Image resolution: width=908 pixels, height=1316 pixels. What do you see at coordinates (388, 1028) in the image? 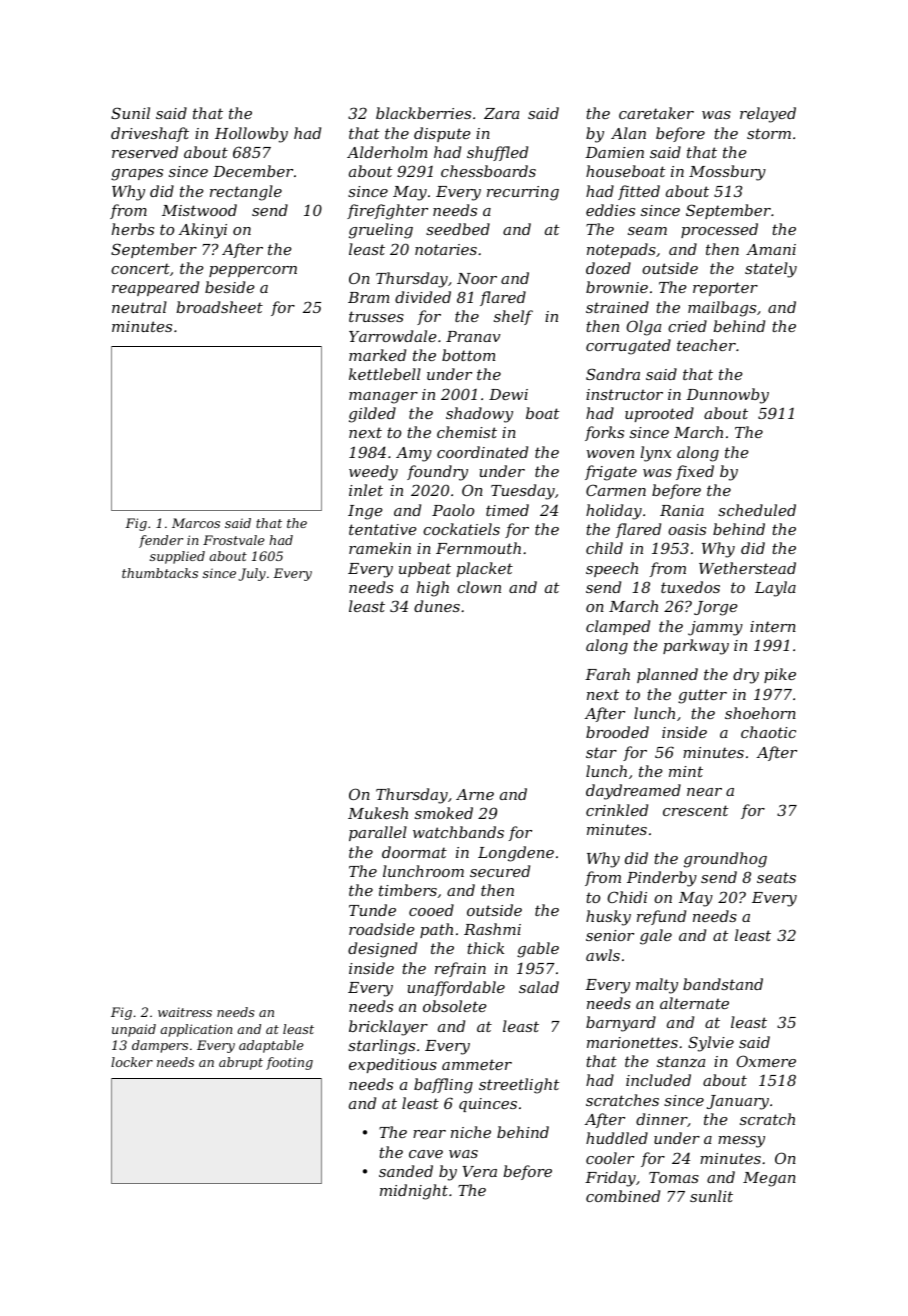
I see `bricklayer` at bounding box center [388, 1028].
